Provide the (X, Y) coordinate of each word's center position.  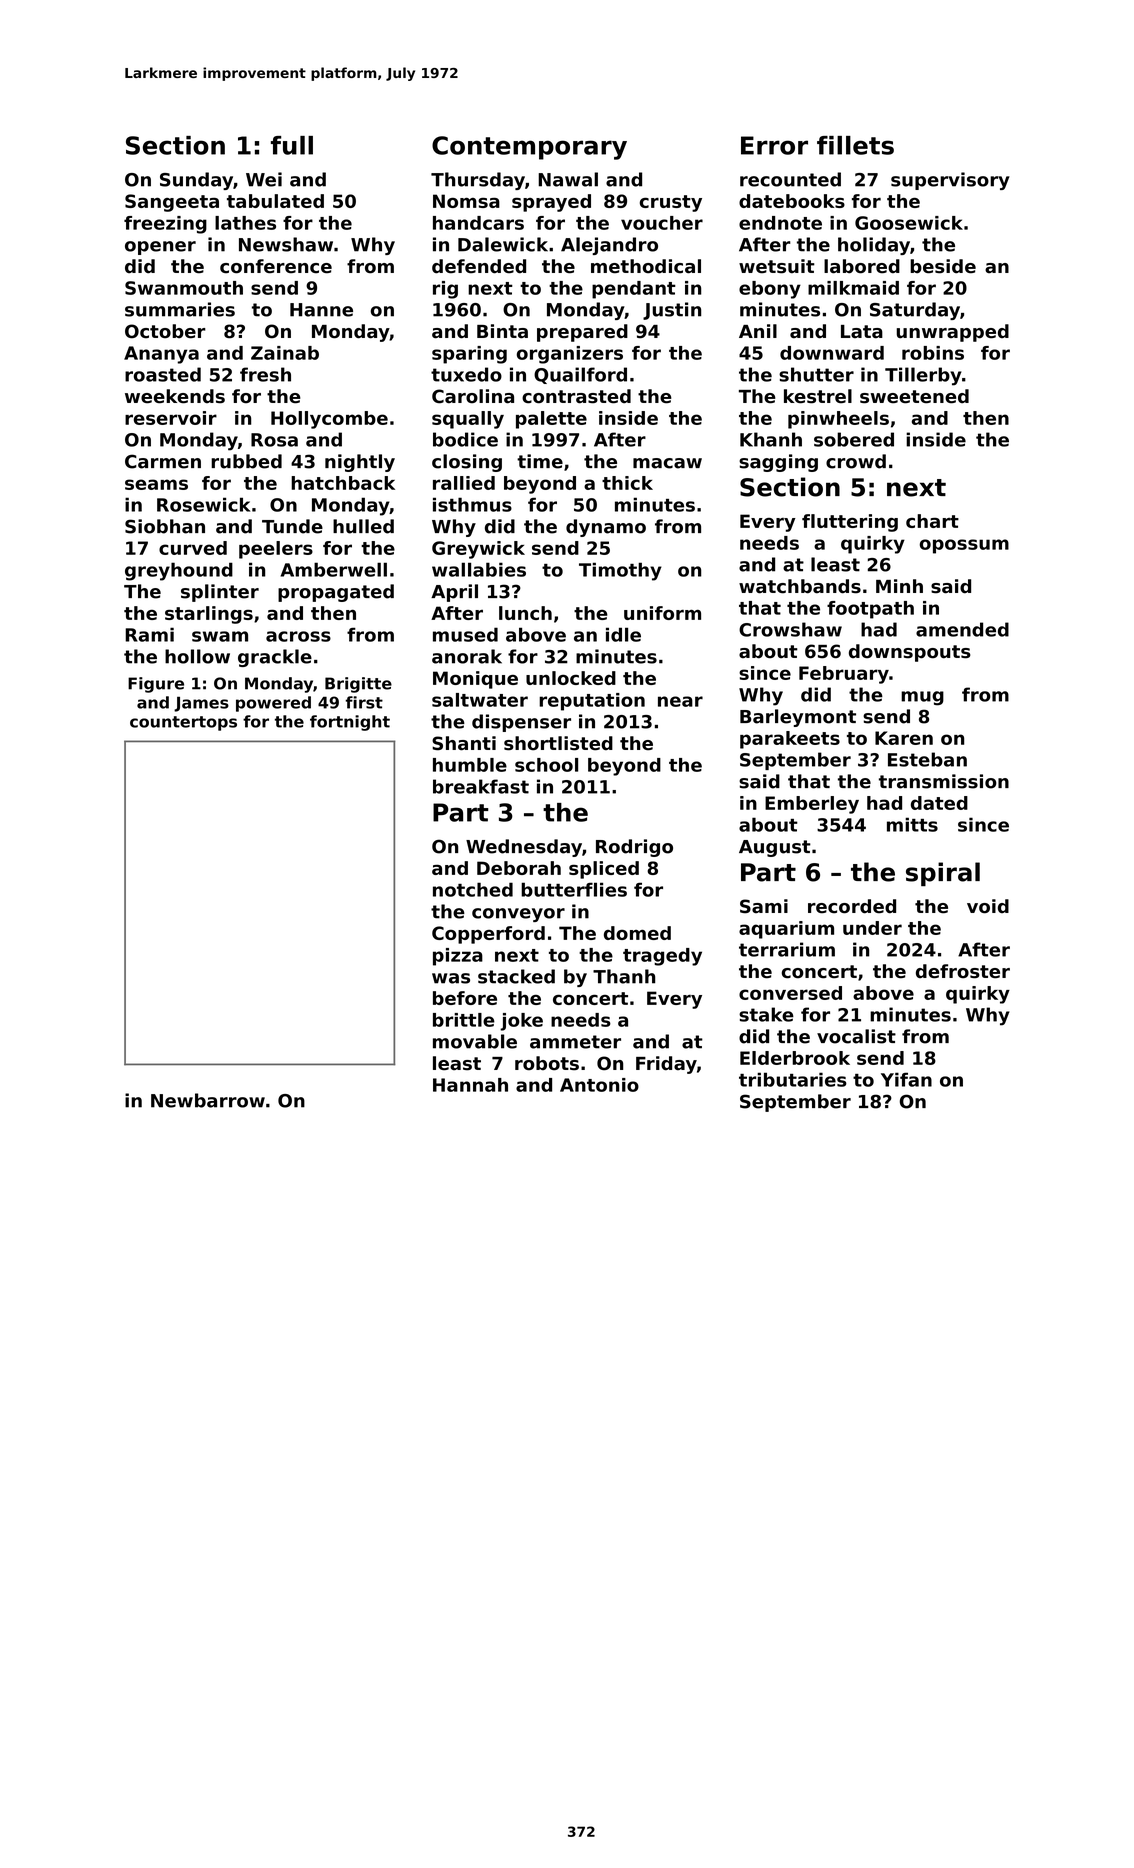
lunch (525, 613)
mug (922, 698)
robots (547, 1063)
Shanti (464, 743)
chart (932, 521)
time (540, 461)
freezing (165, 225)
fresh (265, 374)
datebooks (792, 201)
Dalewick (503, 244)
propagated (336, 593)
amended (962, 629)
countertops (183, 723)
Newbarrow (208, 1100)
